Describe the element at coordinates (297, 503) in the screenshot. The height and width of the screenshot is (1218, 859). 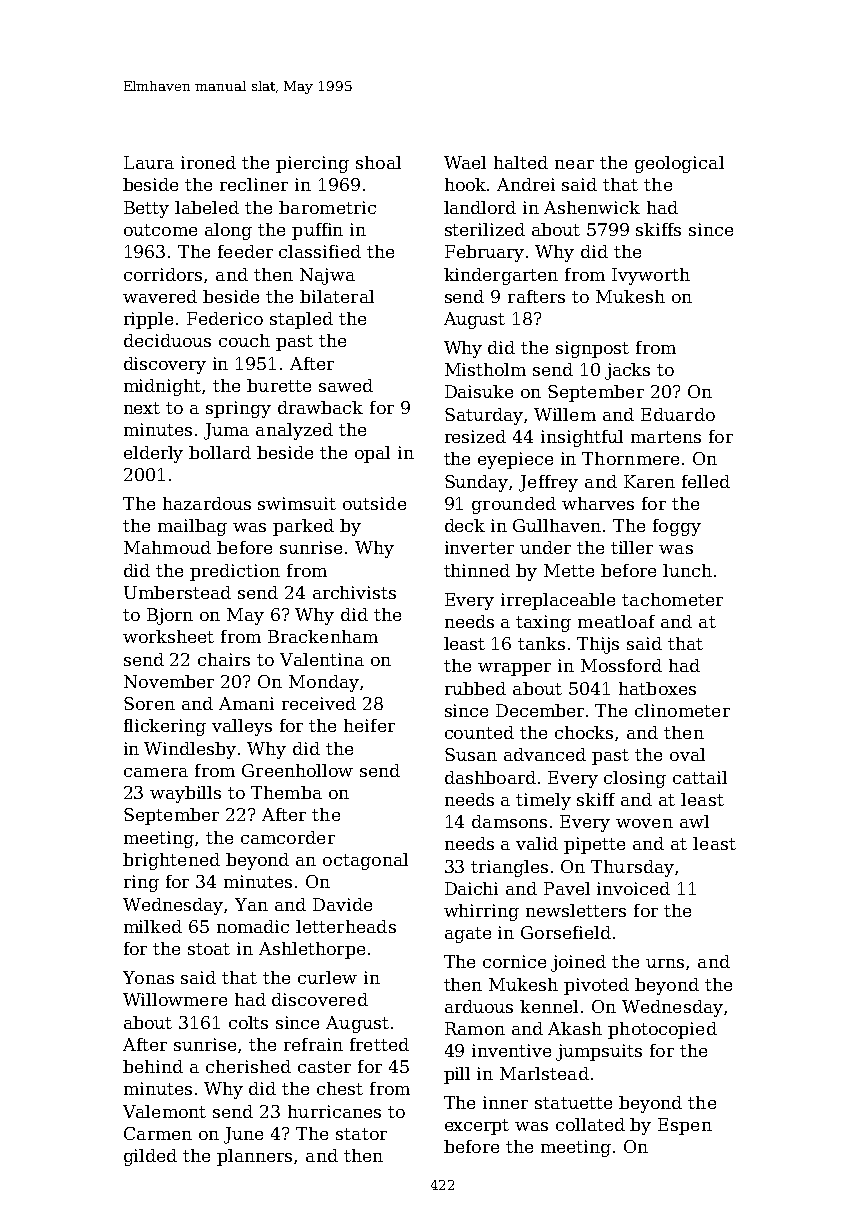
I see `swimsuit` at that location.
